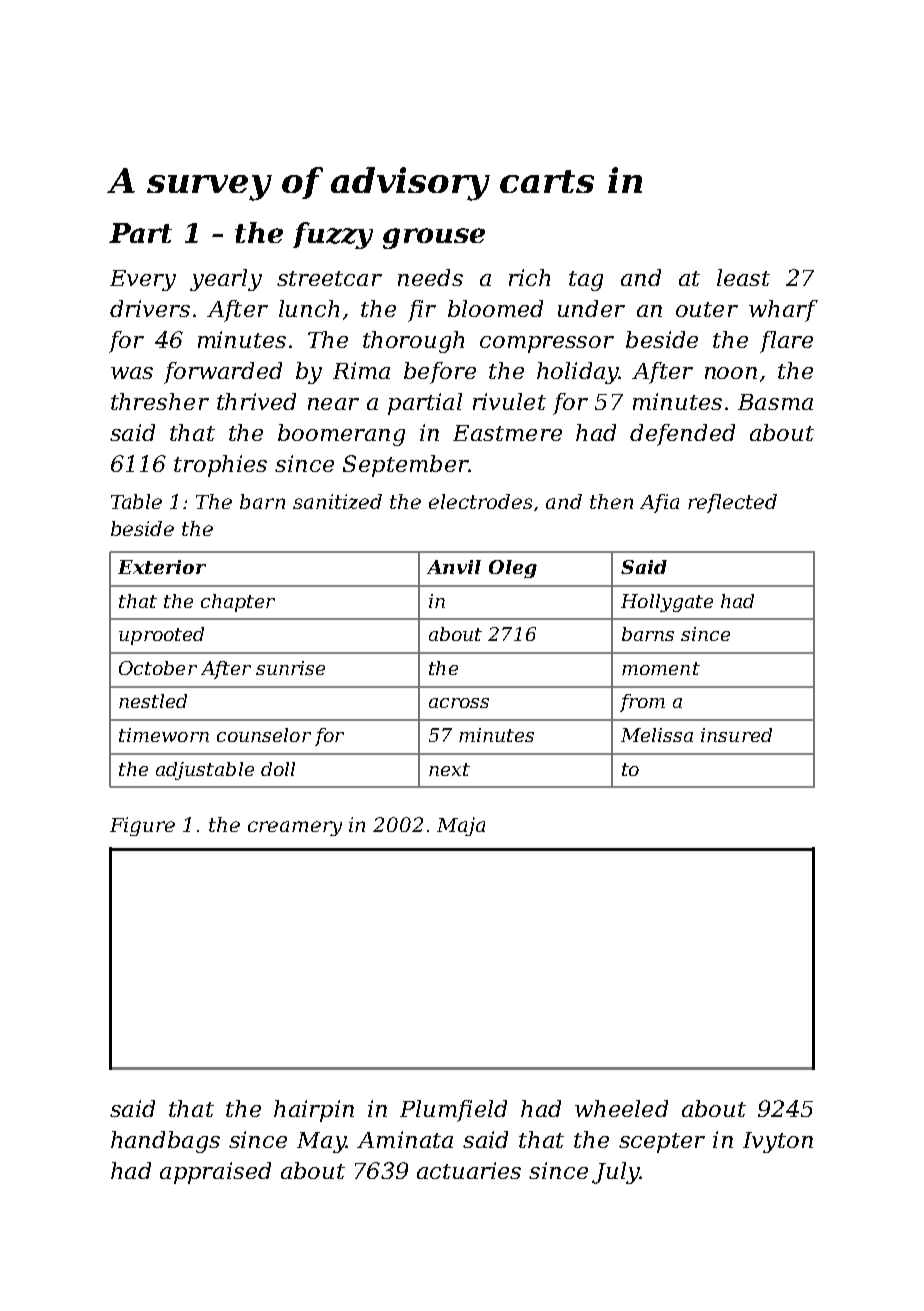  What do you see at coordinates (333, 235) in the screenshot?
I see `fuzzy` at bounding box center [333, 235].
